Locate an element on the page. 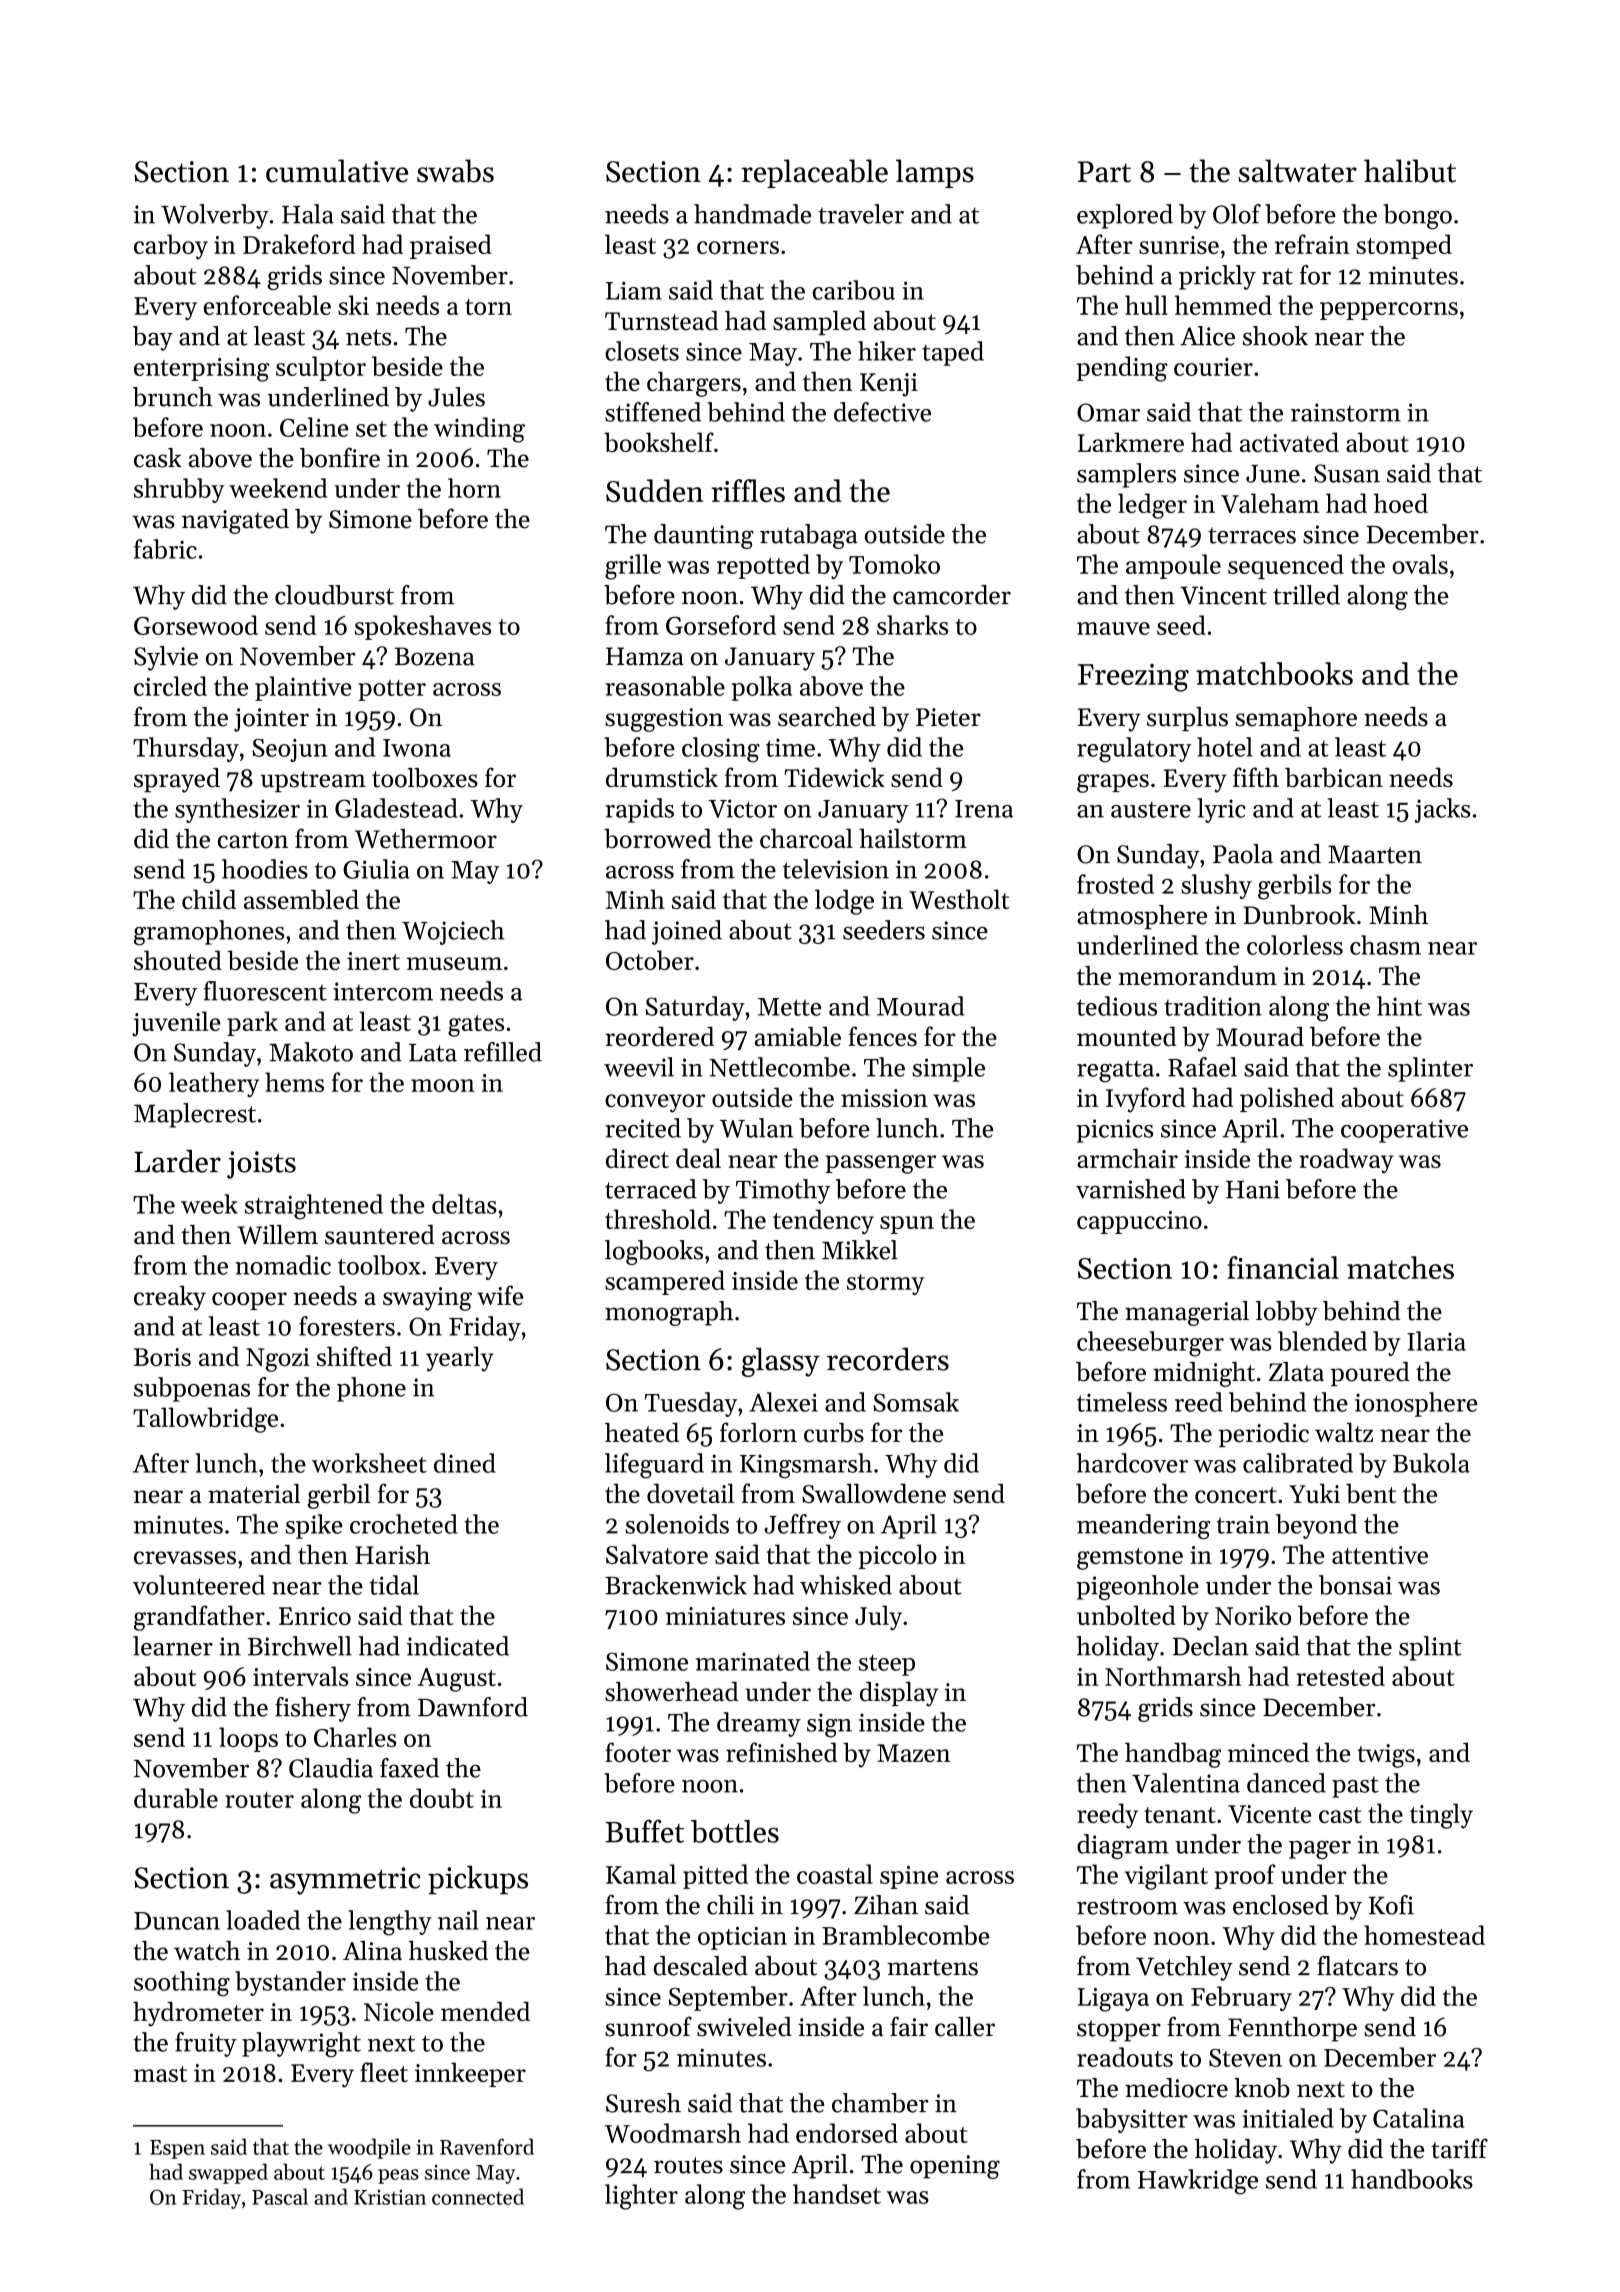  cappuccino is located at coordinates (1139, 1222).
